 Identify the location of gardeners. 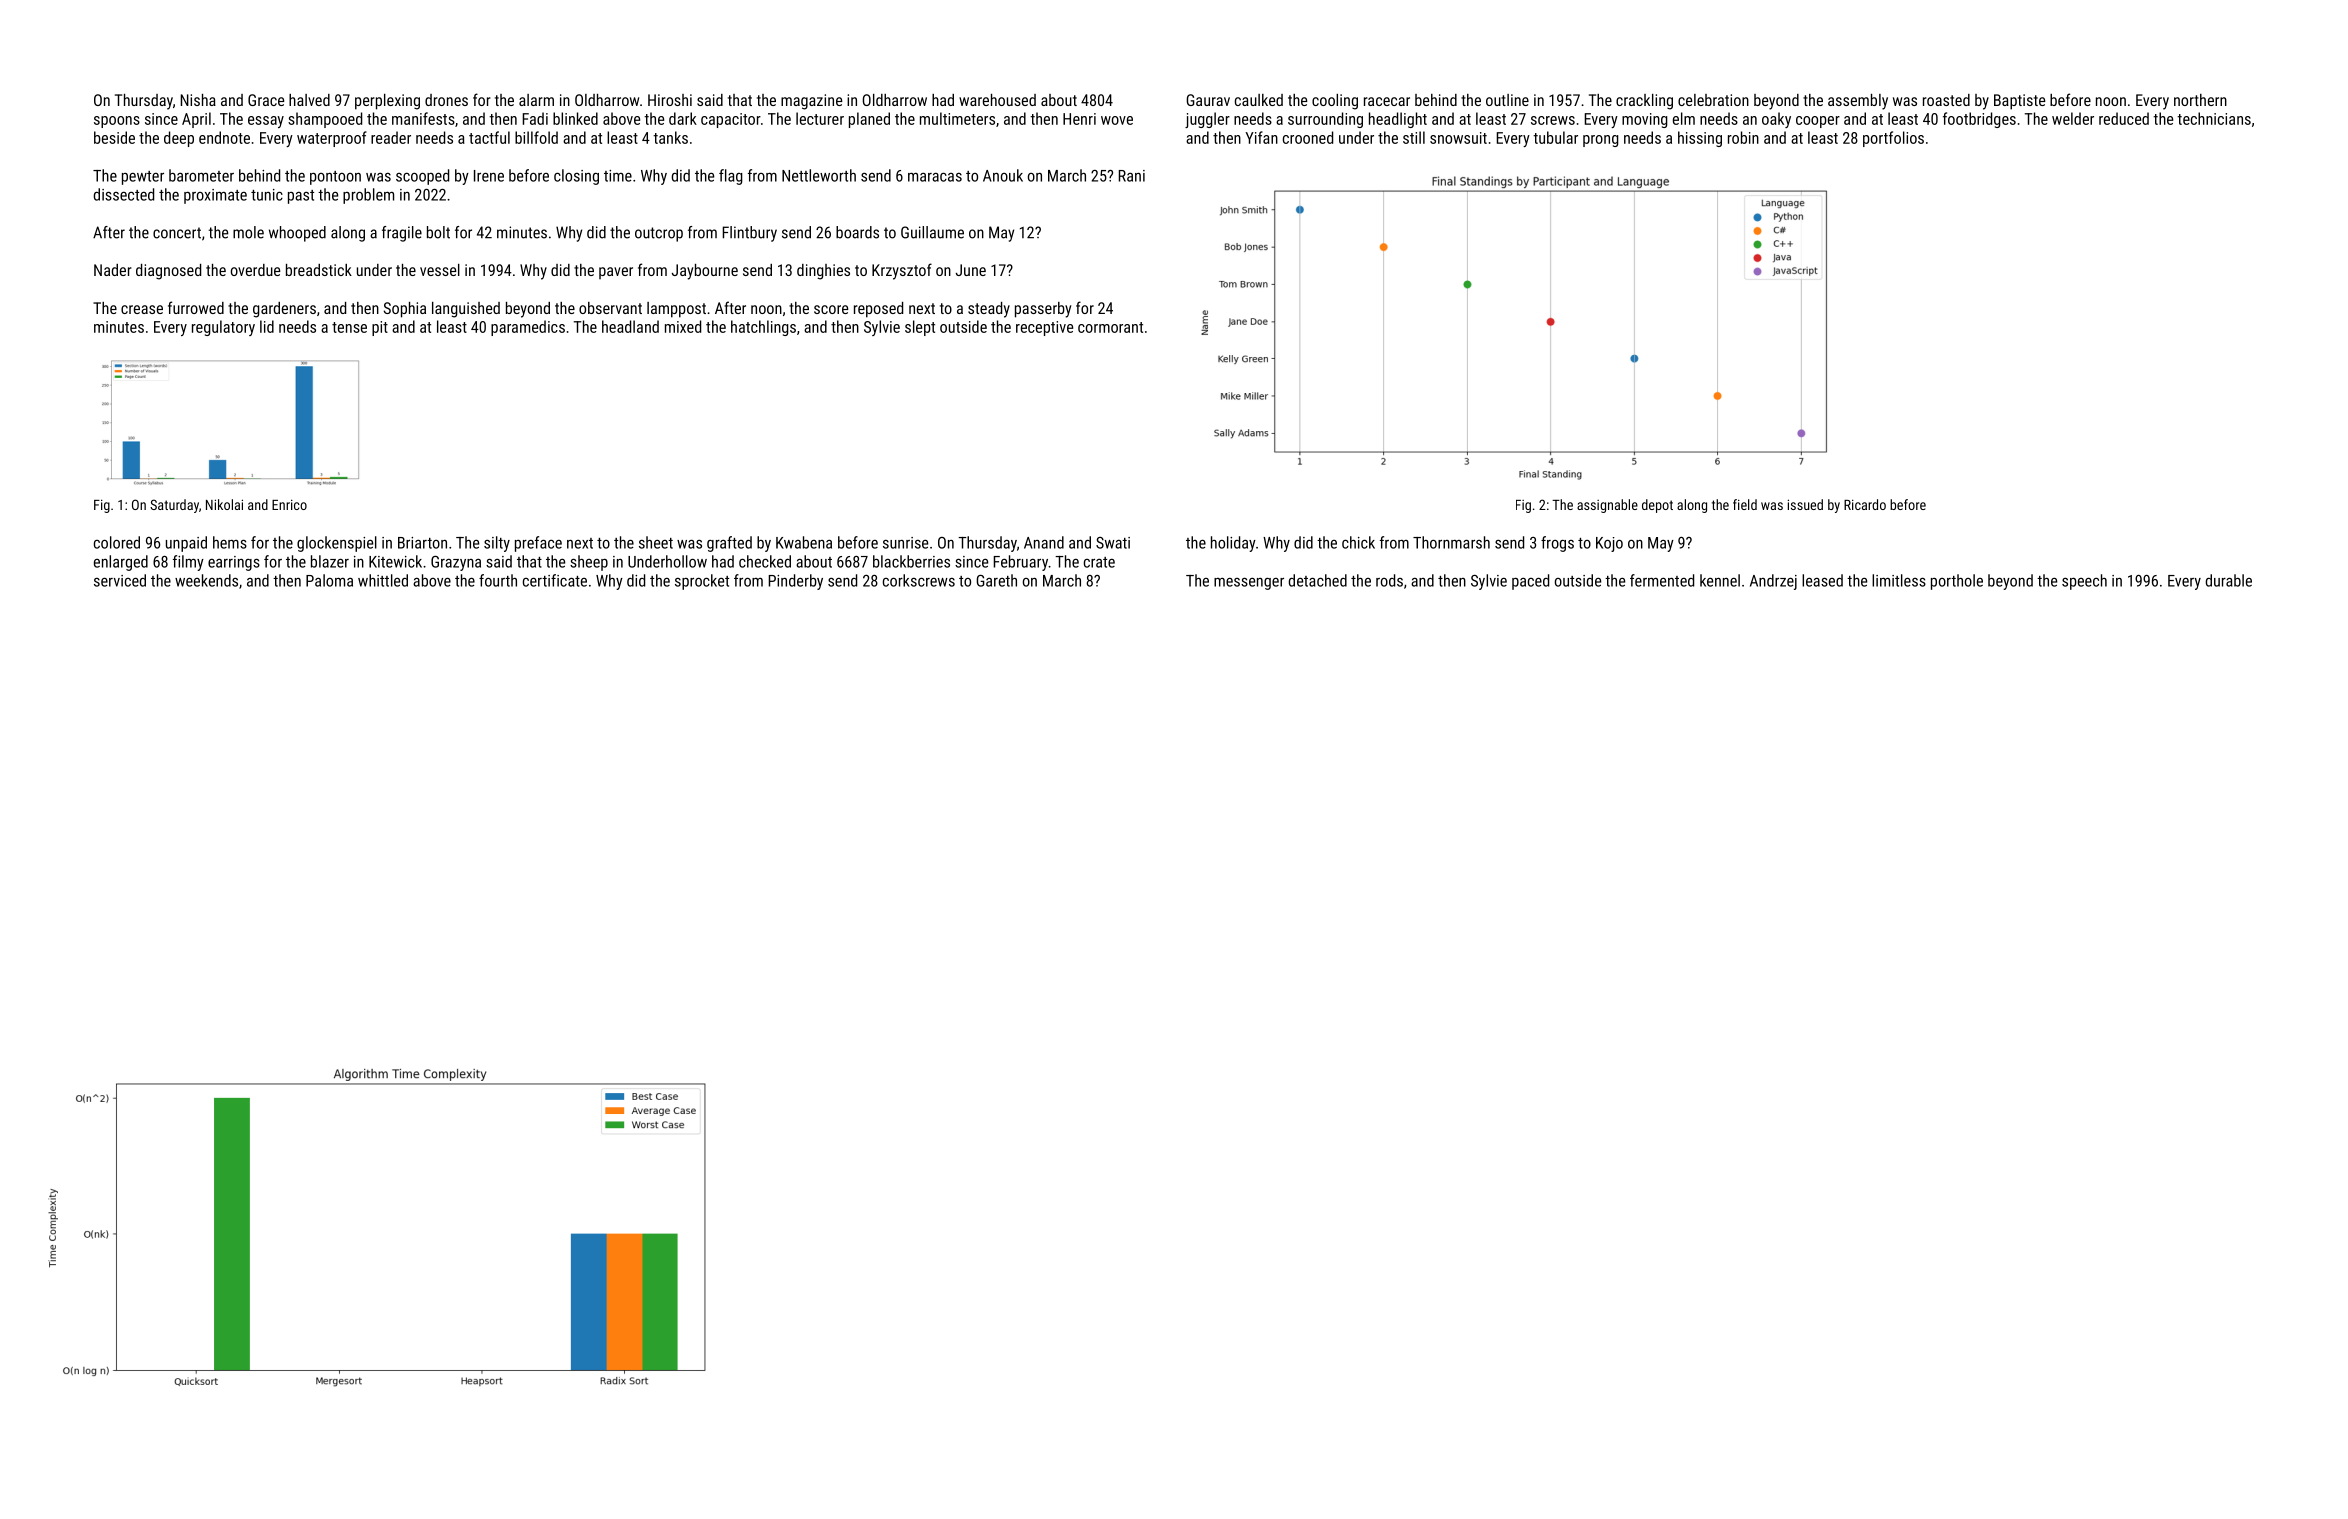
(284, 310).
